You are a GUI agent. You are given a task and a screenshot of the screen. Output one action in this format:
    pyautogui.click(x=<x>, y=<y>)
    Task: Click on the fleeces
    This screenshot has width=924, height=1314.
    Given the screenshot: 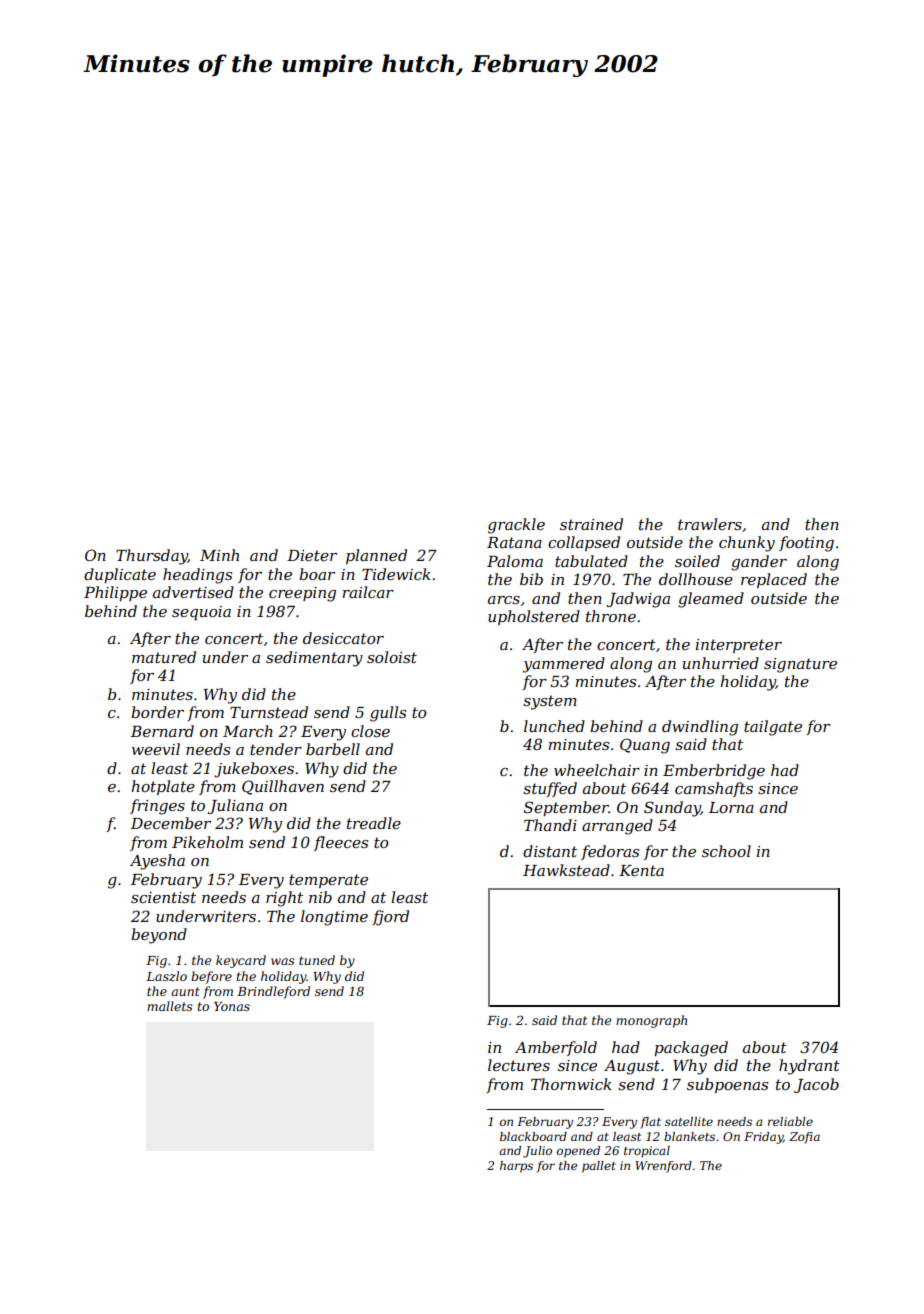 What is the action you would take?
    pyautogui.click(x=341, y=843)
